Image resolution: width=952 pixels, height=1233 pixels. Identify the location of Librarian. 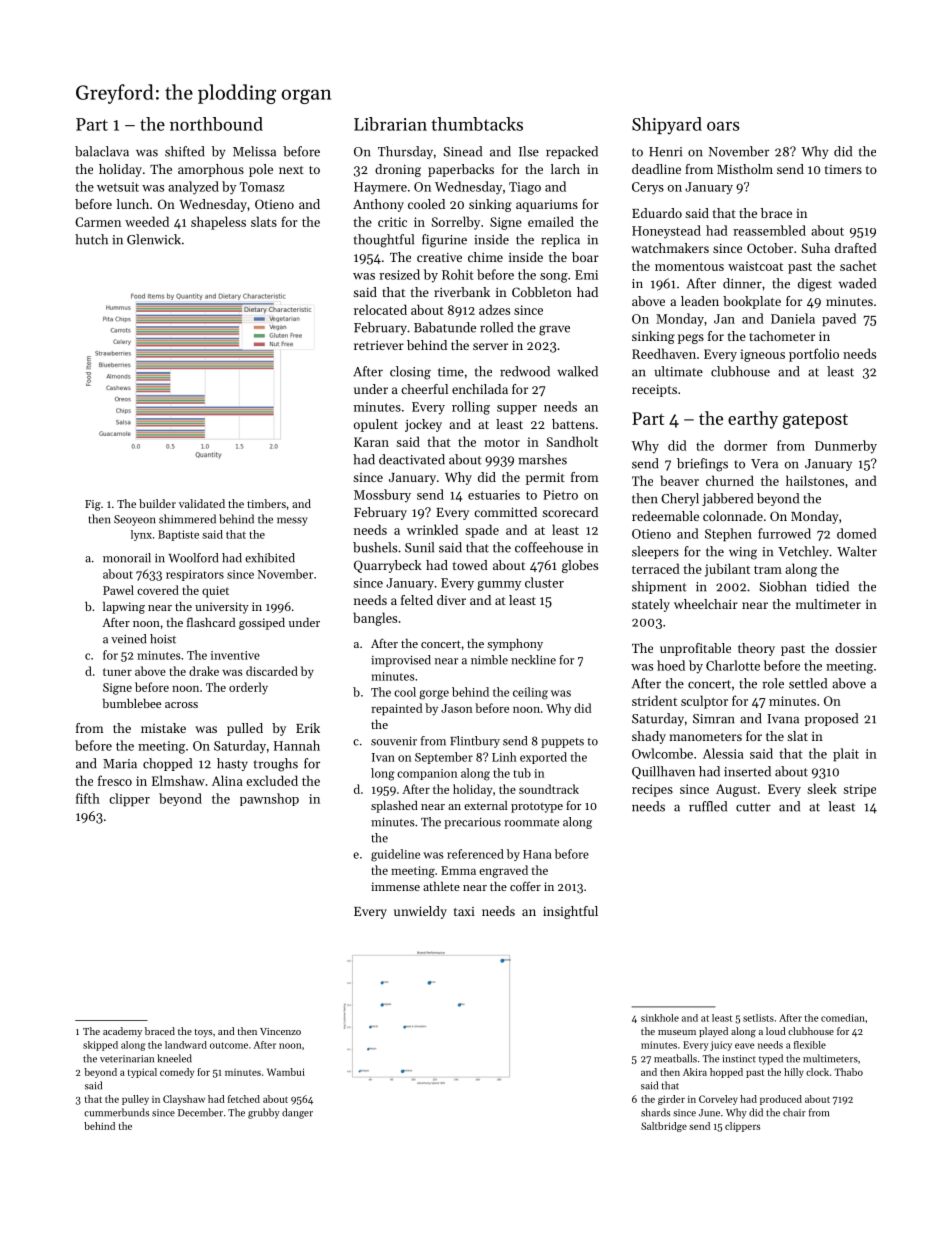
(390, 124).
